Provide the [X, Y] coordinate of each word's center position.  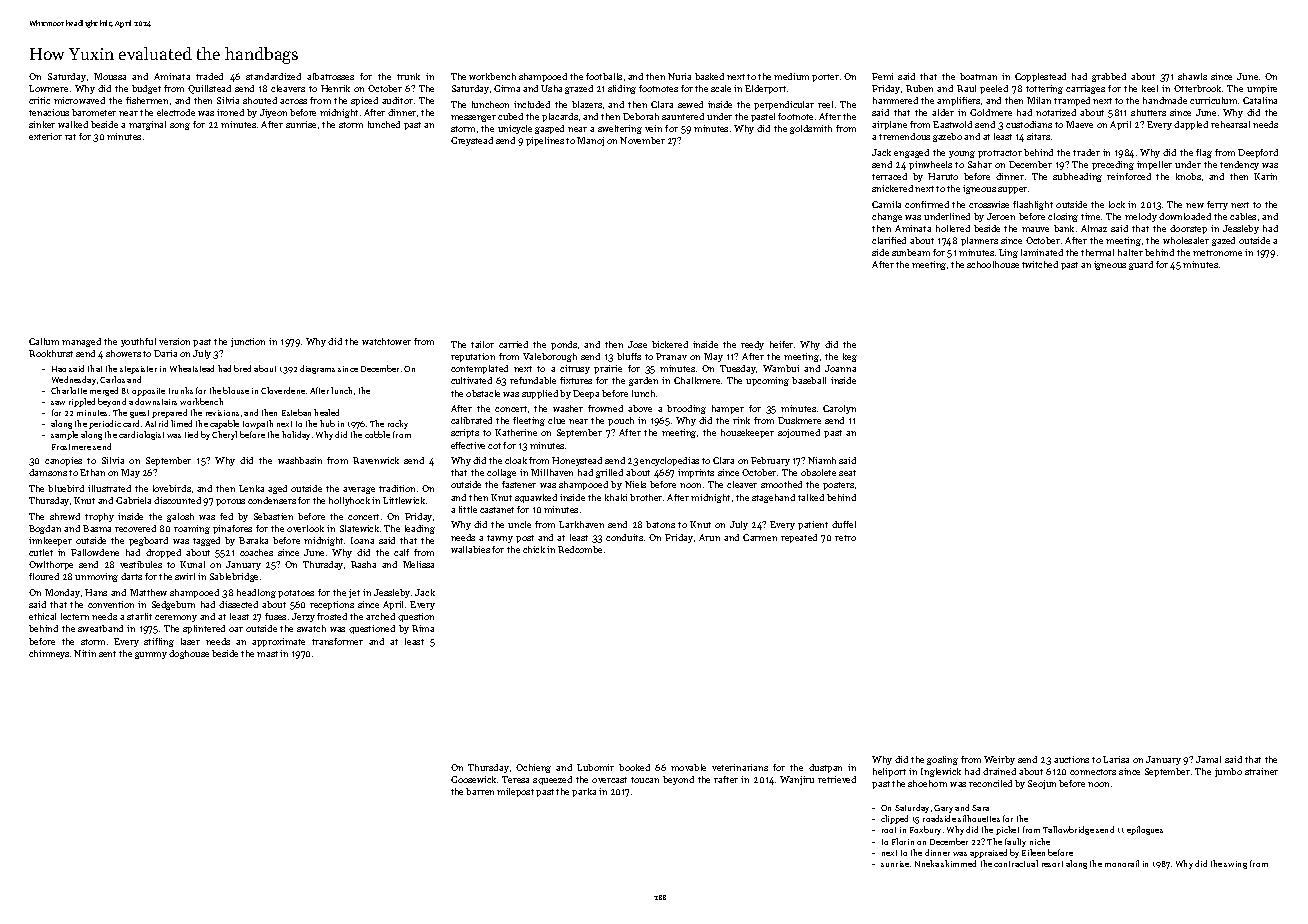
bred [242, 368]
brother [646, 497]
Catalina [1260, 100]
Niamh [822, 460]
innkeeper [50, 541]
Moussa [110, 76]
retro [845, 538]
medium [791, 76]
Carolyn [839, 409]
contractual [1016, 863]
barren [480, 791]
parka [584, 792]
